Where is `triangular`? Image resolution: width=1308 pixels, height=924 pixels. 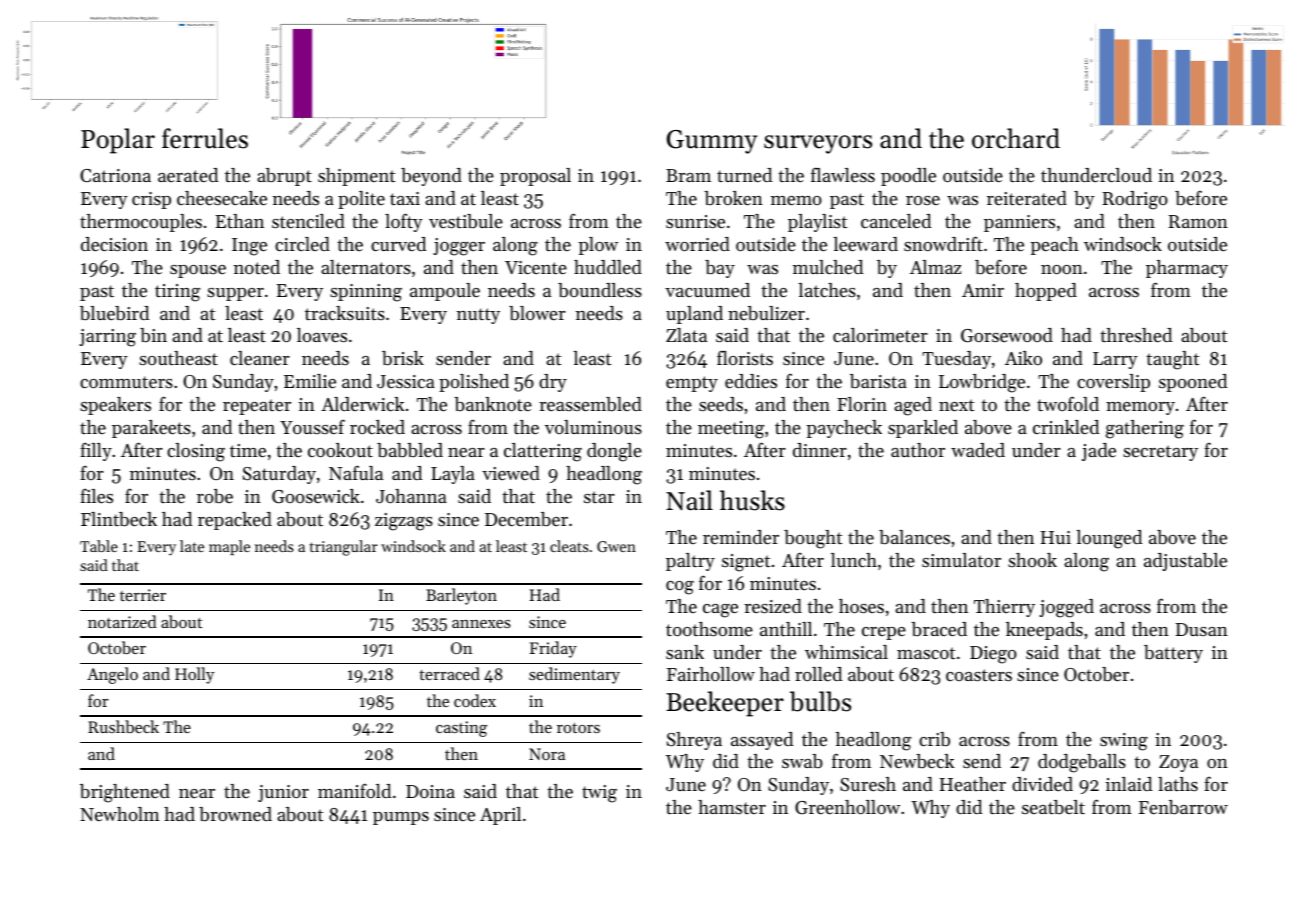 triangular is located at coordinates (344, 548).
